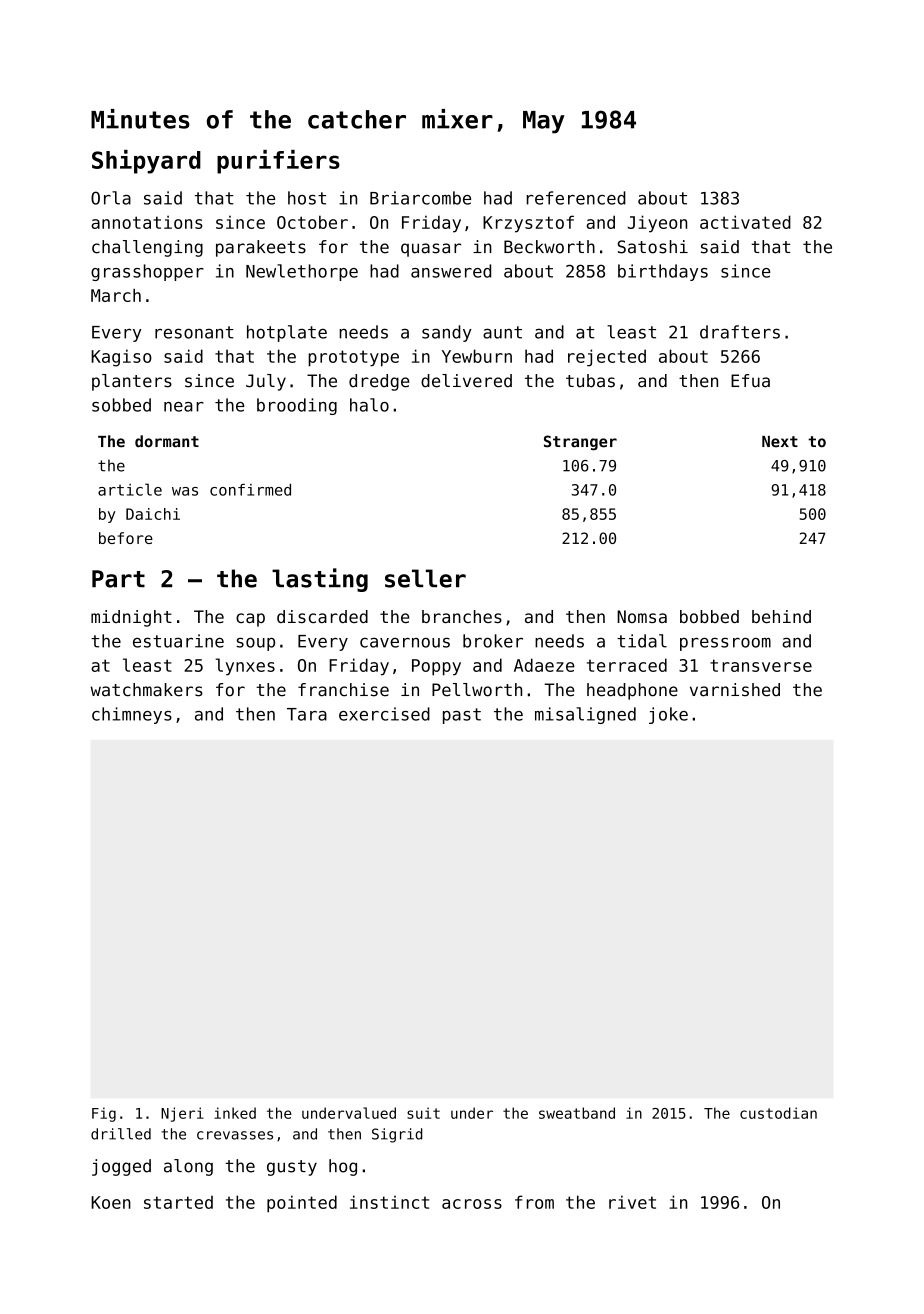 The image size is (924, 1314). What do you see at coordinates (235, 1135) in the document?
I see `crevasses` at bounding box center [235, 1135].
